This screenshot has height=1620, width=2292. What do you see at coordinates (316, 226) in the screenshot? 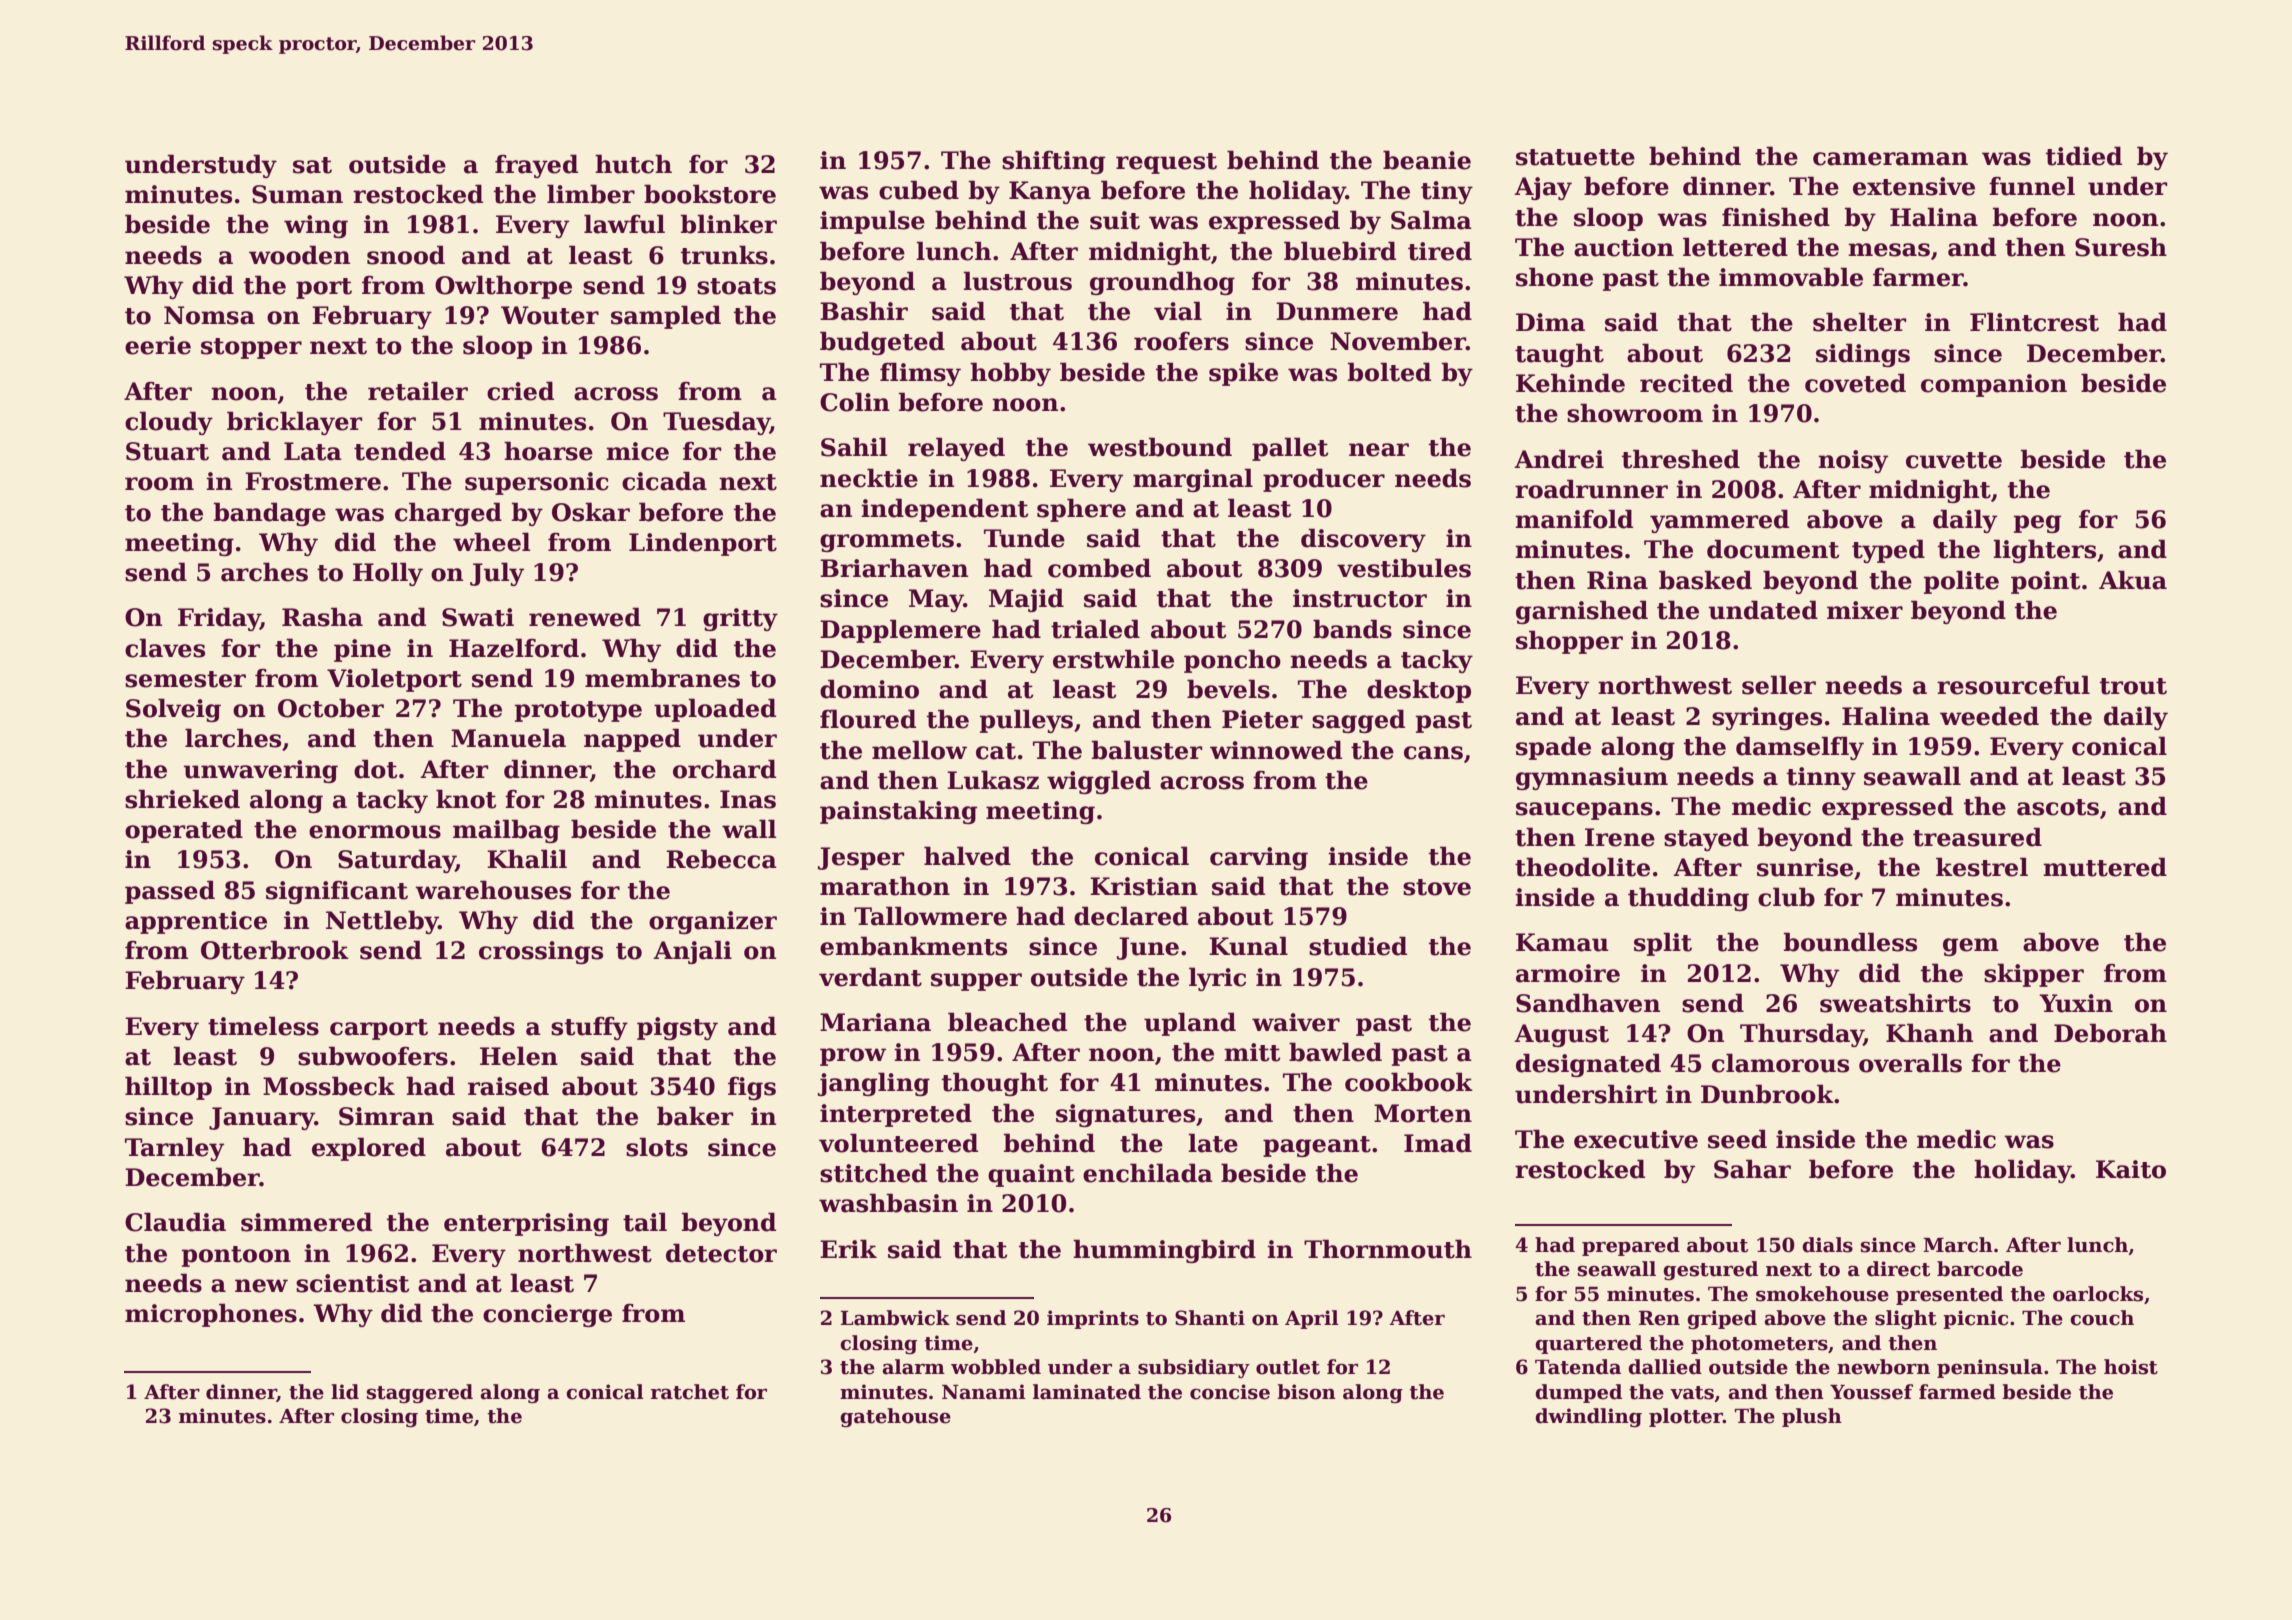
I see `wing` at bounding box center [316, 226].
